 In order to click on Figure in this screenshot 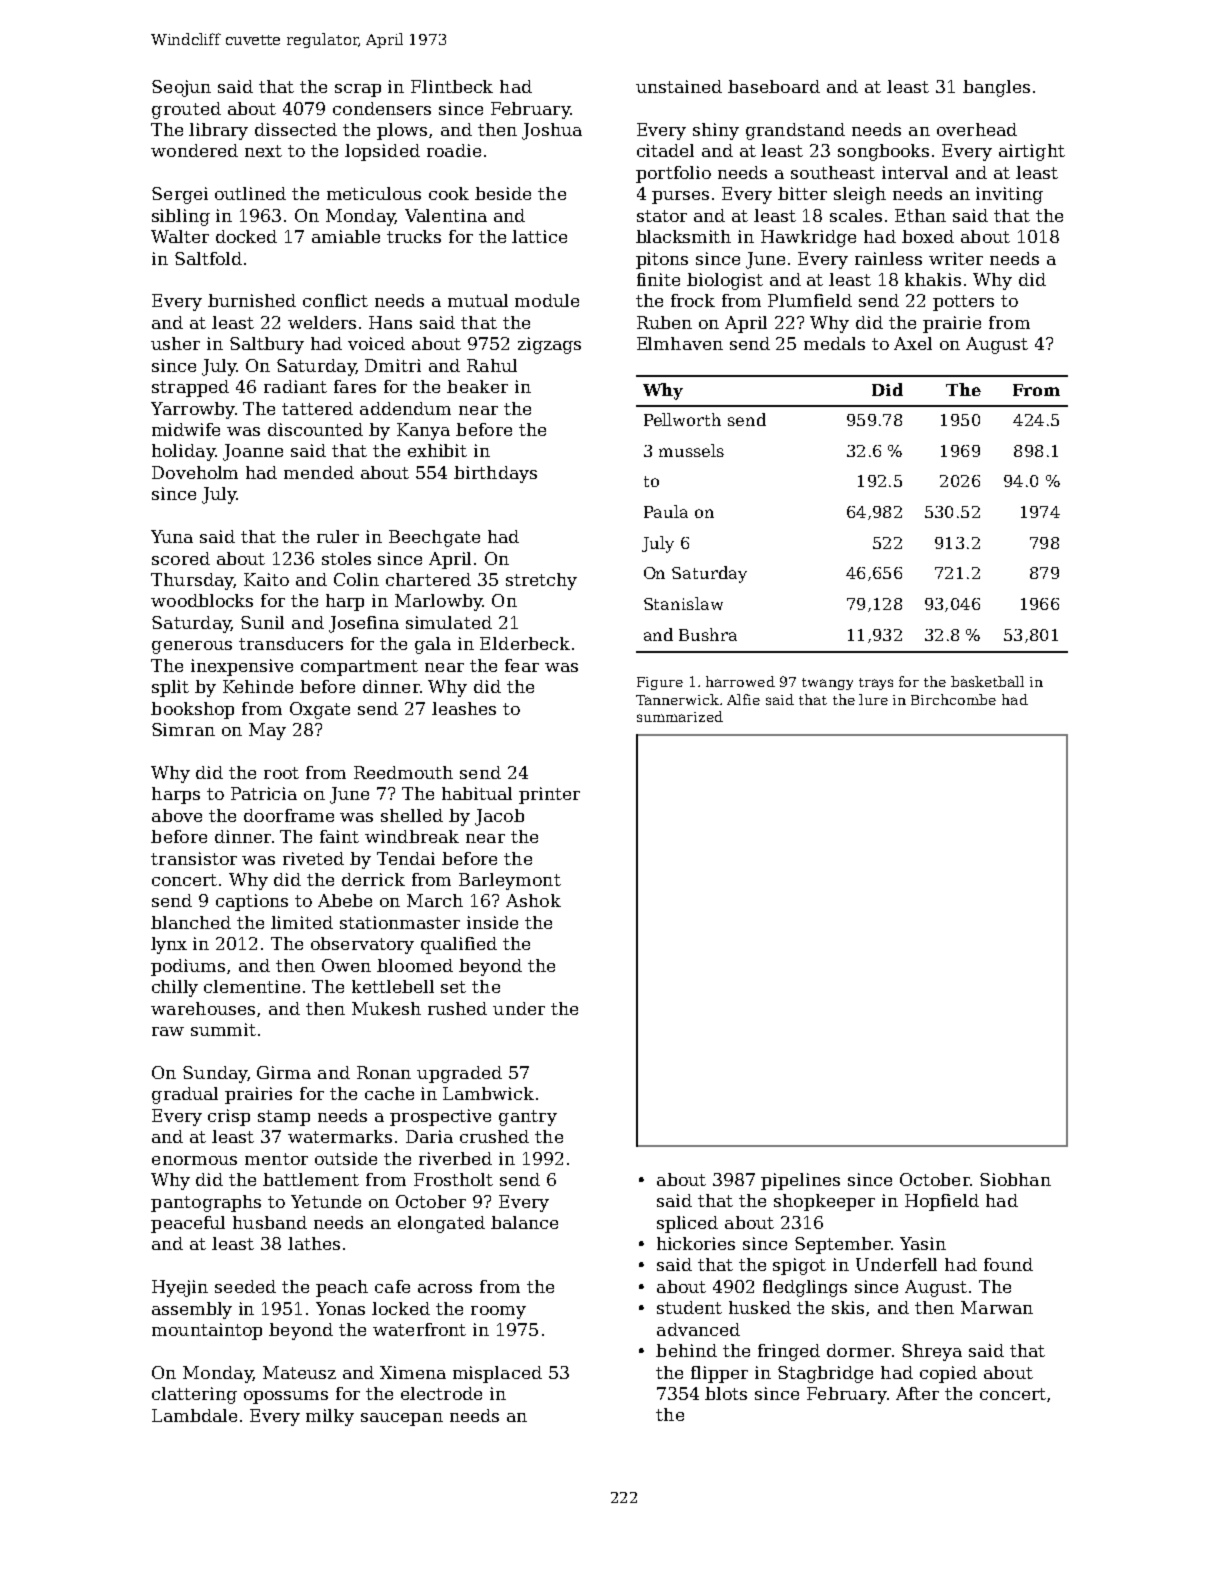, I will do `click(660, 683)`.
